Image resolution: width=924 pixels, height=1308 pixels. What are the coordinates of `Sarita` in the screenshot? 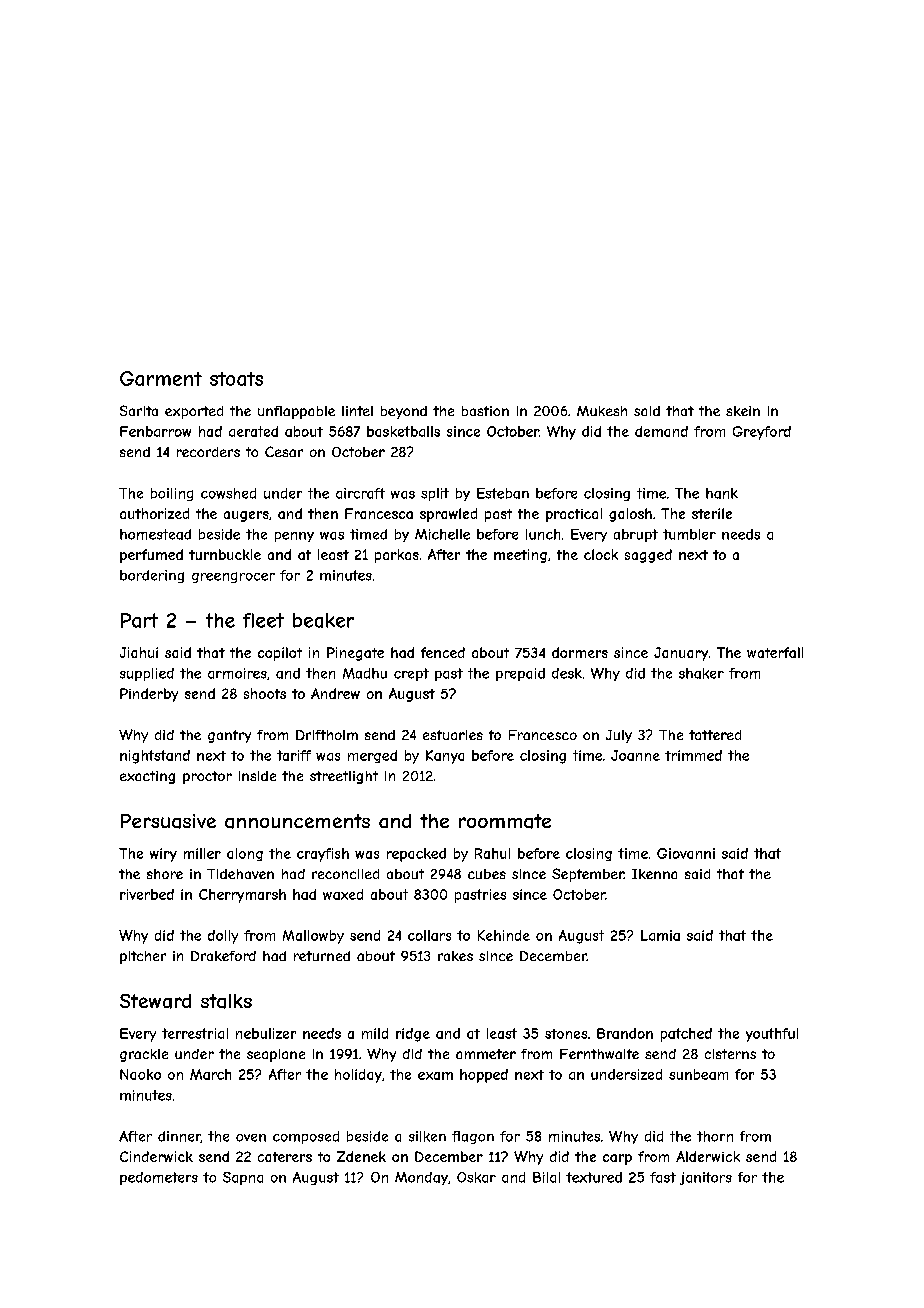 It's located at (139, 410).
